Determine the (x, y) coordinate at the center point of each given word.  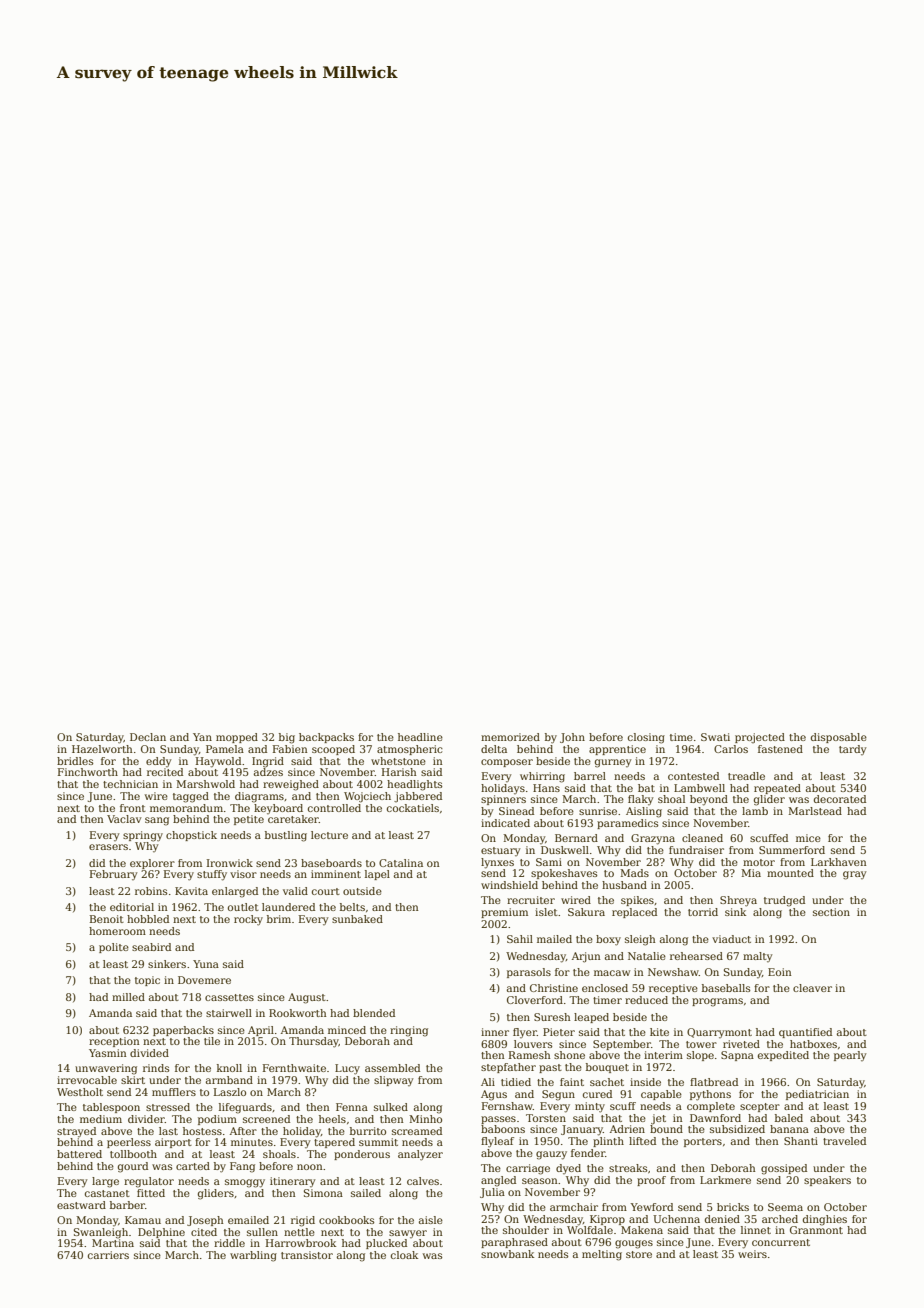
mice (808, 838)
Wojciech (367, 797)
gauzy (551, 1155)
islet (546, 912)
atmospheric (410, 750)
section (831, 912)
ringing (409, 1031)
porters (703, 1142)
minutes (252, 1142)
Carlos (731, 749)
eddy (159, 762)
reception (114, 1042)
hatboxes (813, 1044)
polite (114, 948)
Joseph (205, 1221)
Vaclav (124, 819)
